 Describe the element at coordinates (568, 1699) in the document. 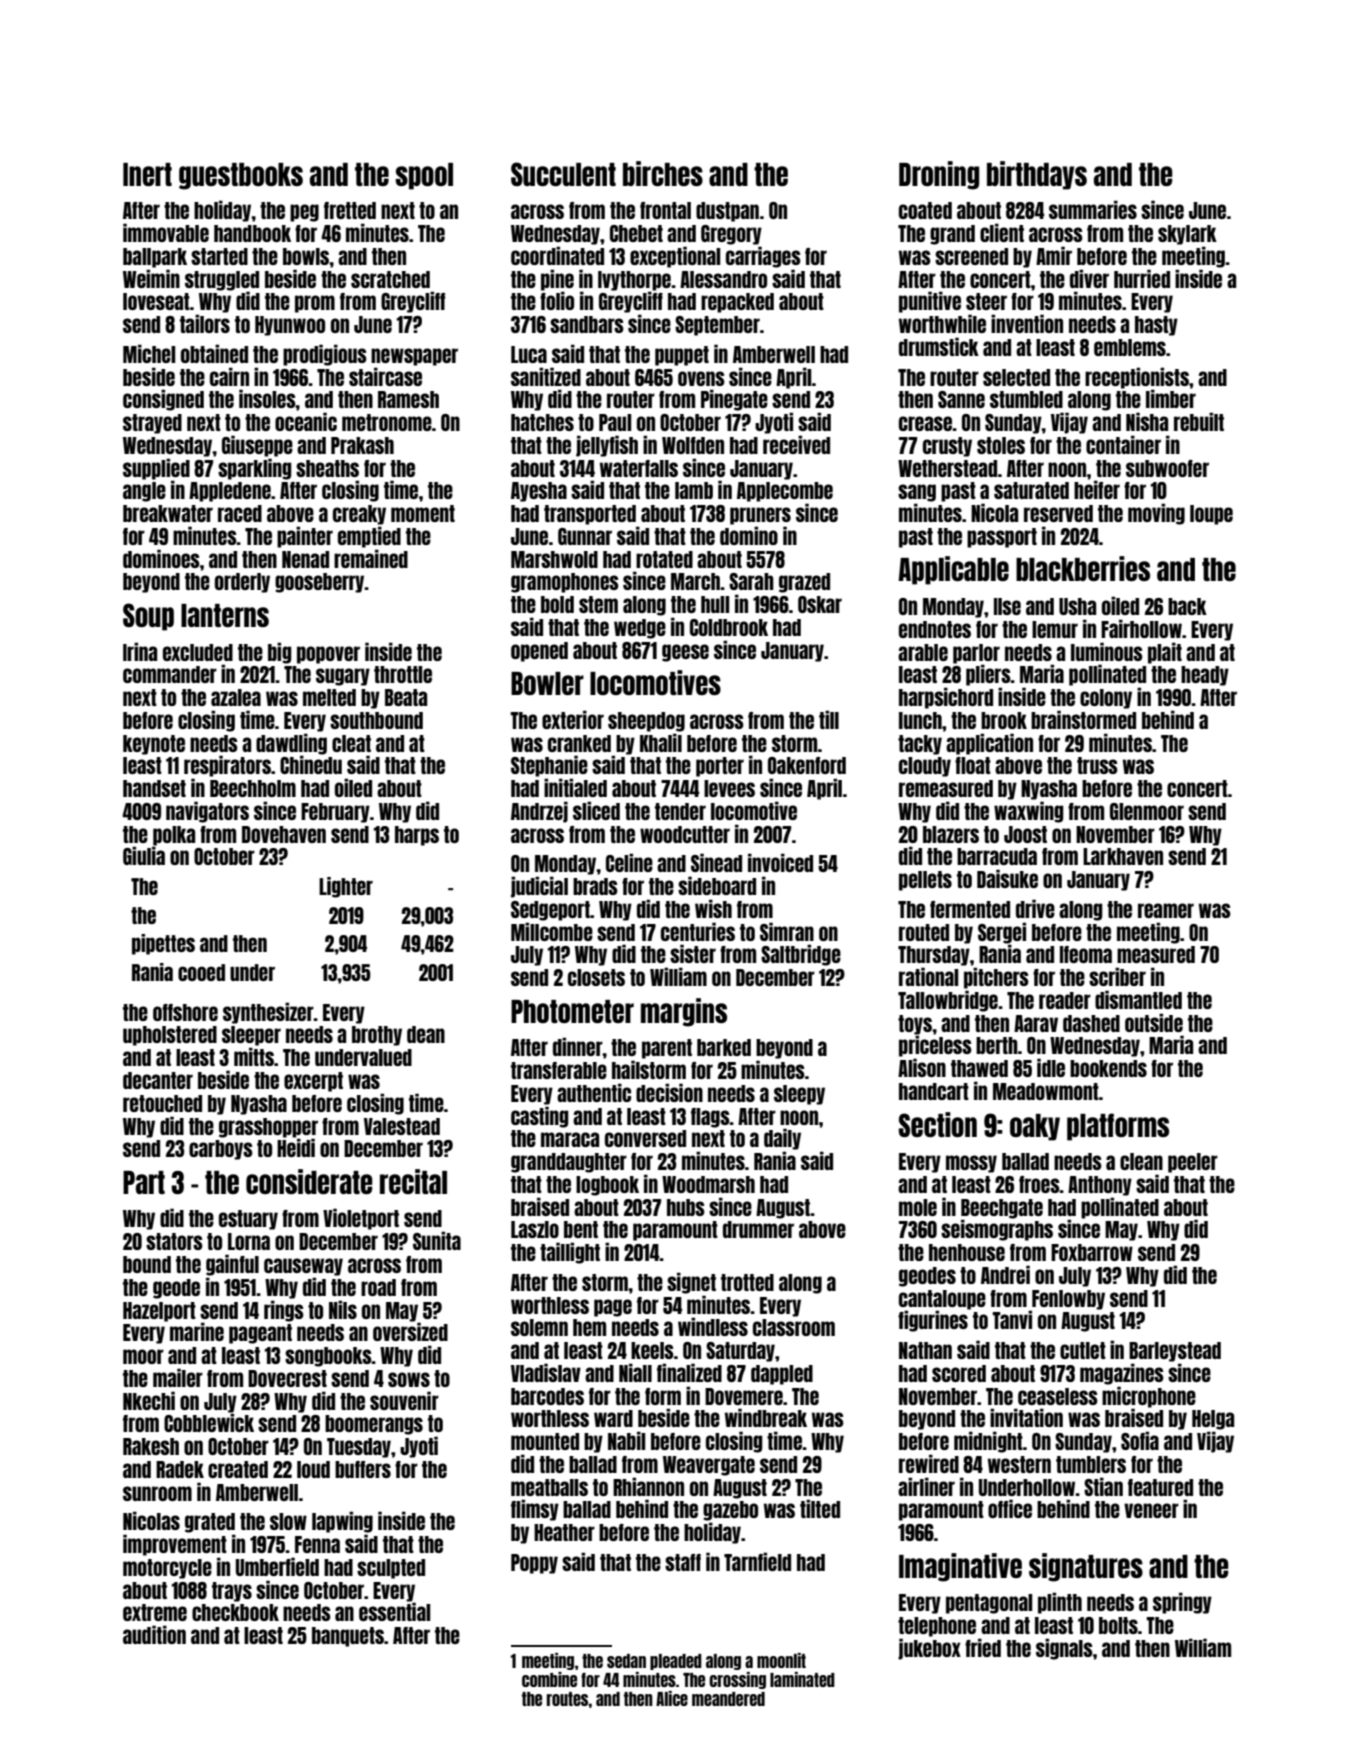

I see `routes` at that location.
